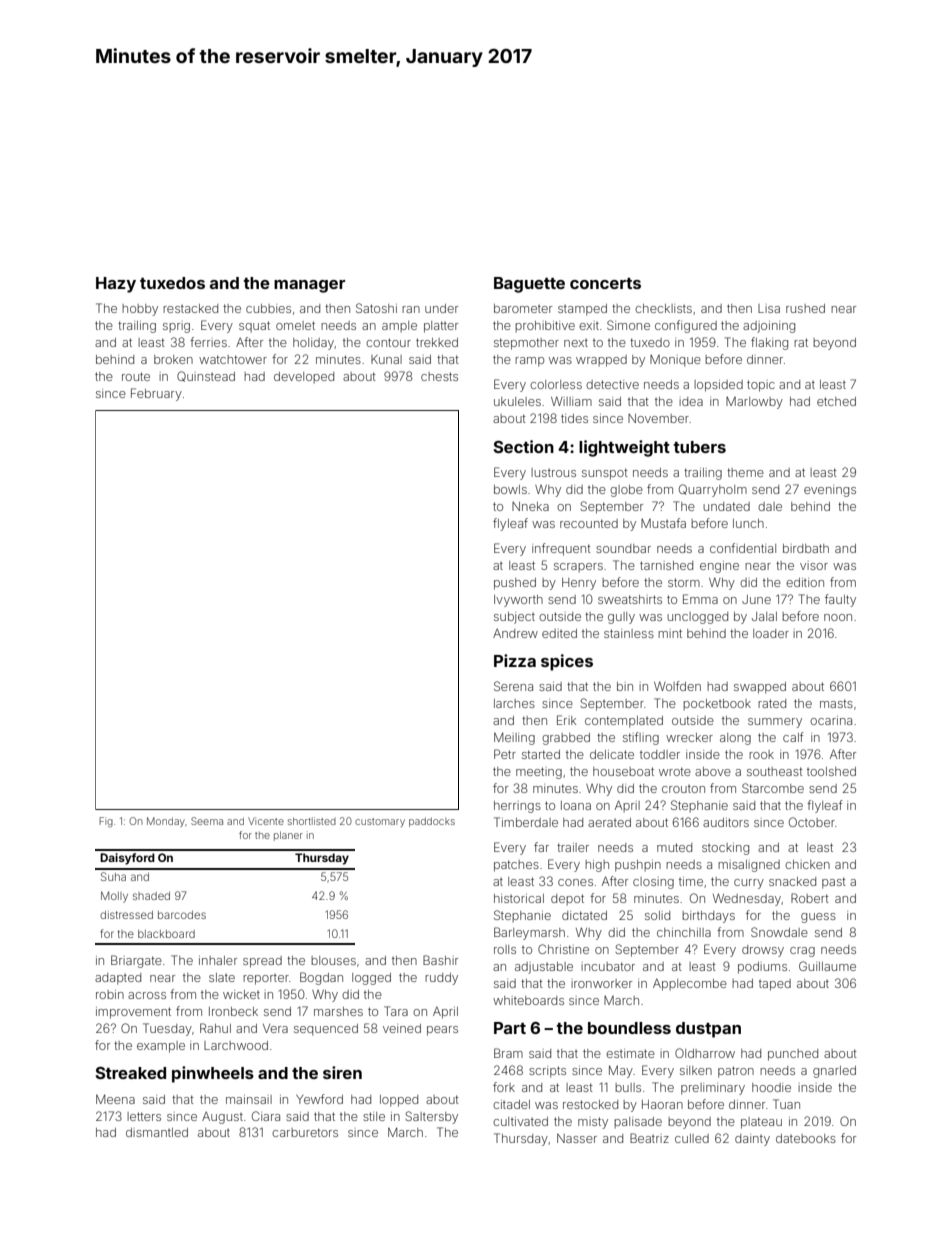 The image size is (952, 1233). What do you see at coordinates (528, 1000) in the screenshot?
I see `whiteboards` at bounding box center [528, 1000].
